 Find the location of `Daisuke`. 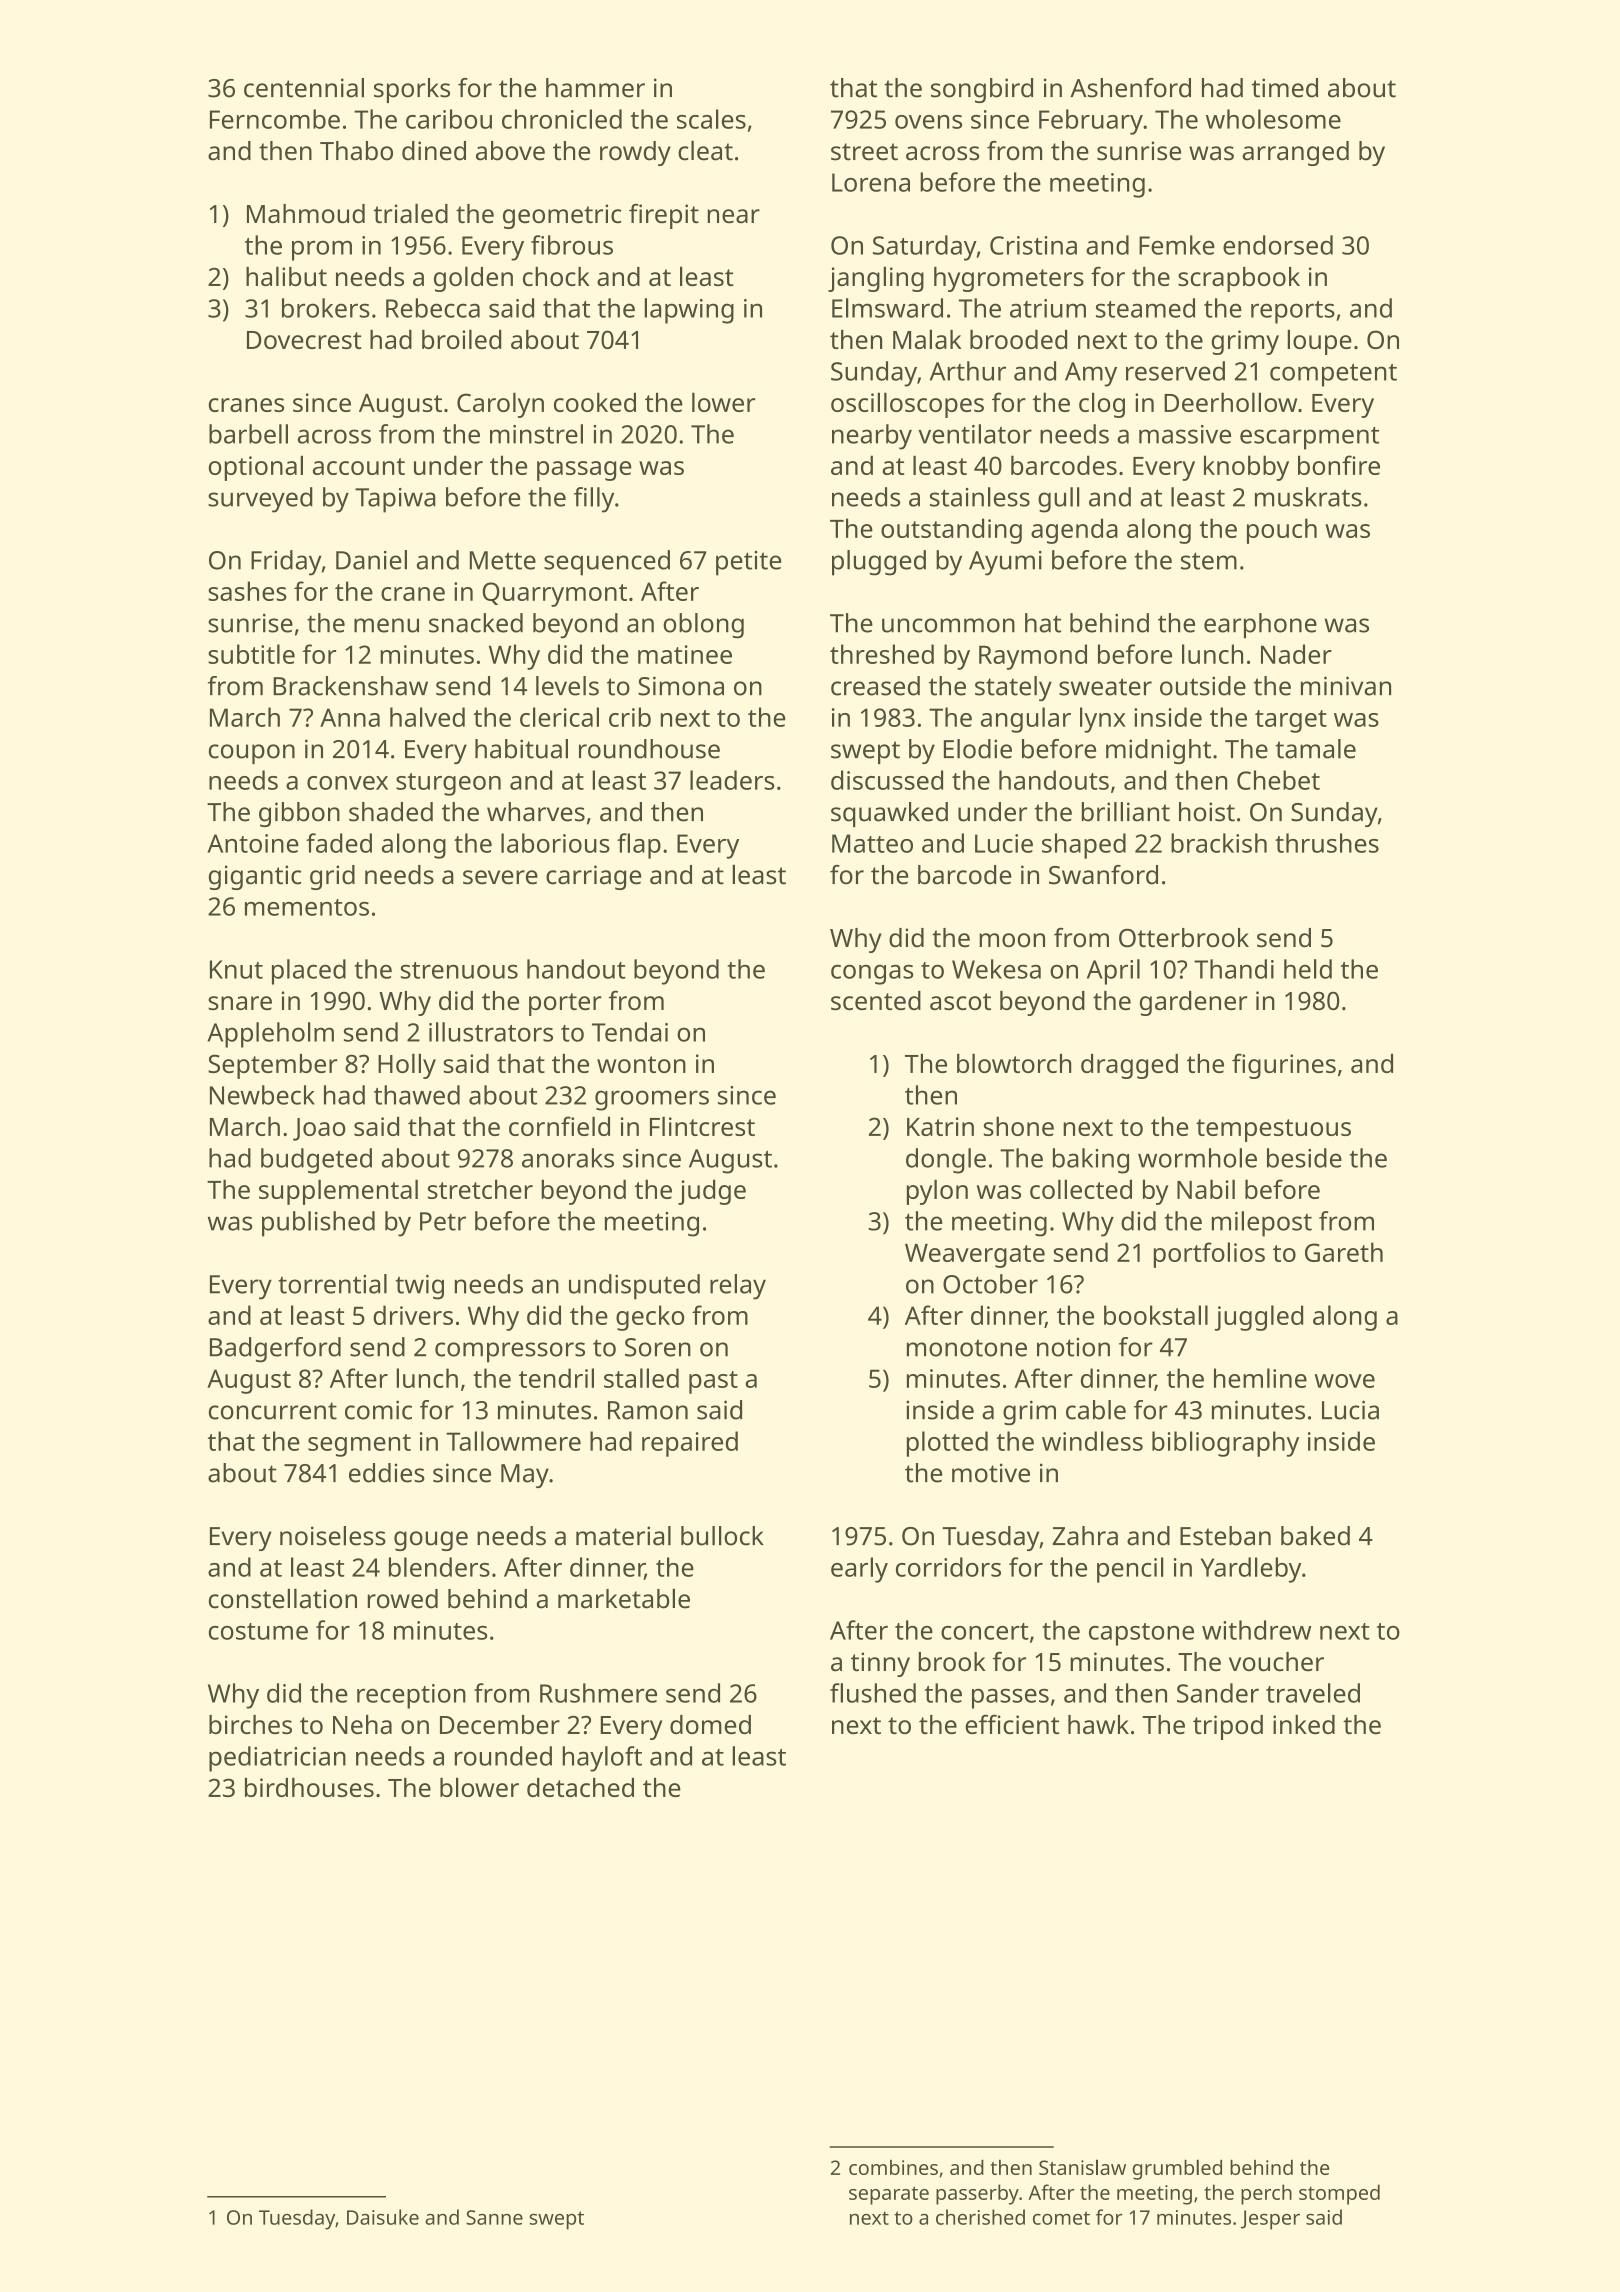

Daisuke is located at coordinates (383, 2217).
